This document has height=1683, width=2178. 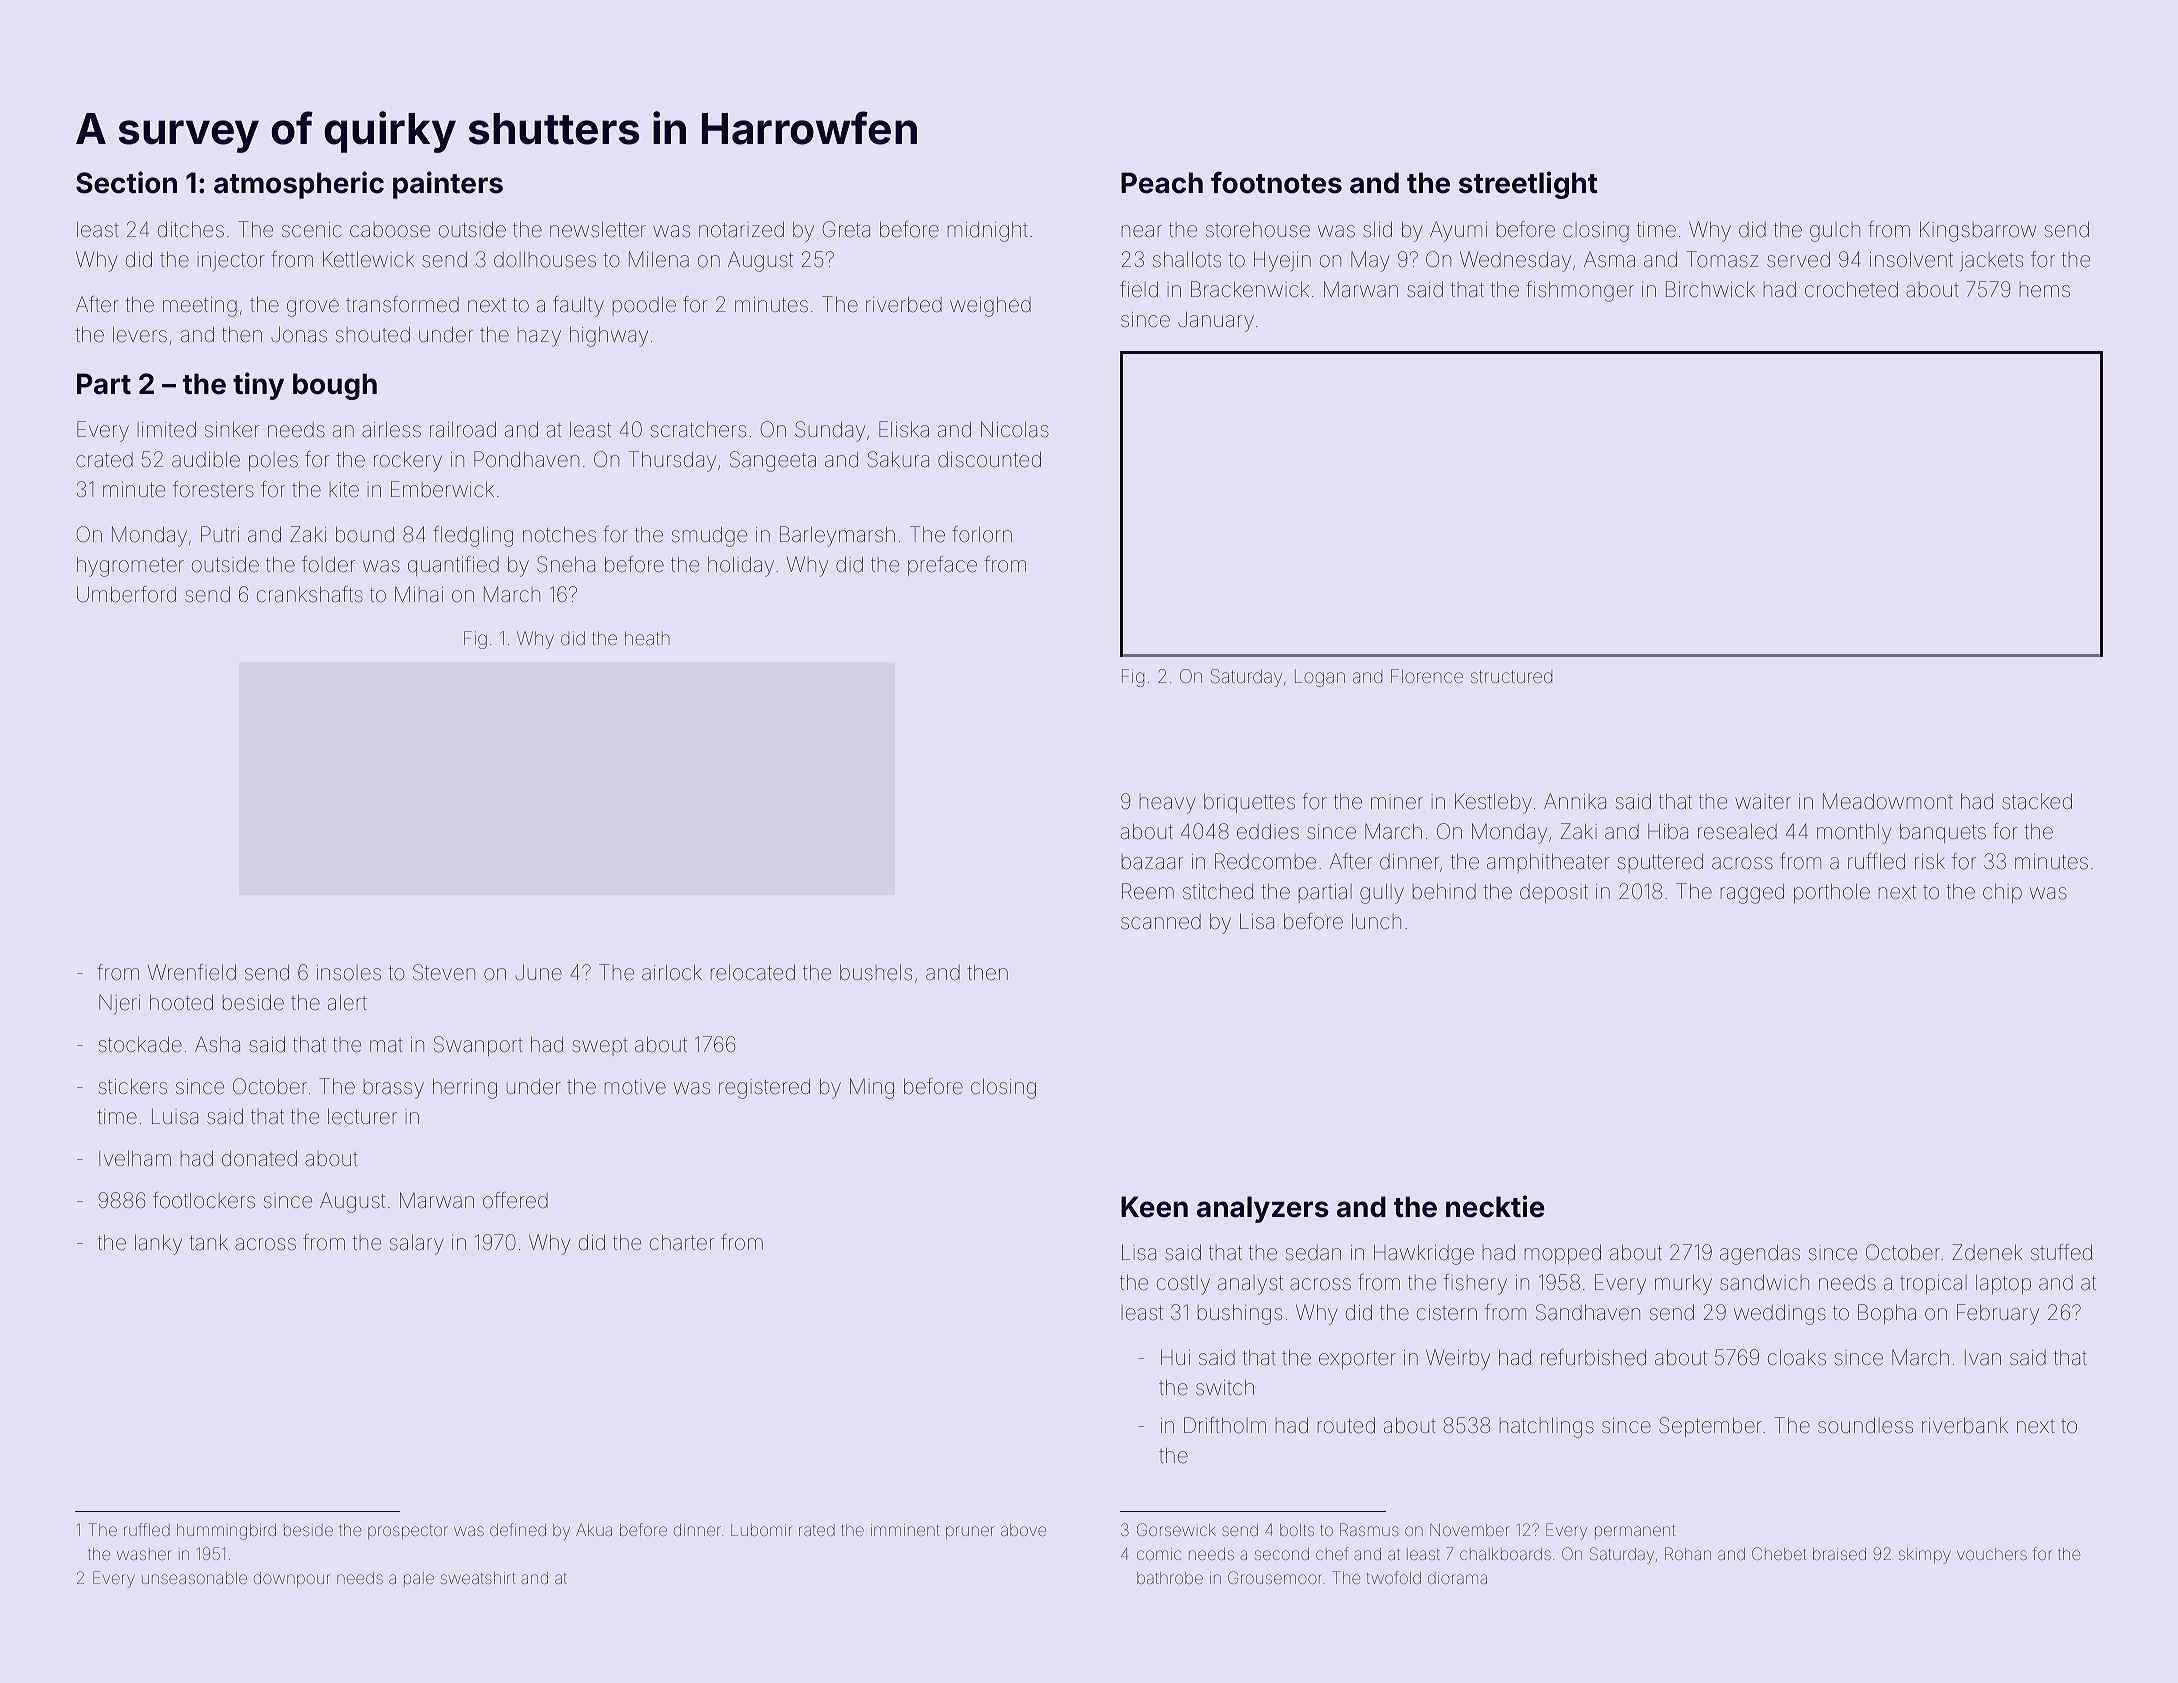 What do you see at coordinates (1978, 231) in the document?
I see `Kingsbarrow` at bounding box center [1978, 231].
